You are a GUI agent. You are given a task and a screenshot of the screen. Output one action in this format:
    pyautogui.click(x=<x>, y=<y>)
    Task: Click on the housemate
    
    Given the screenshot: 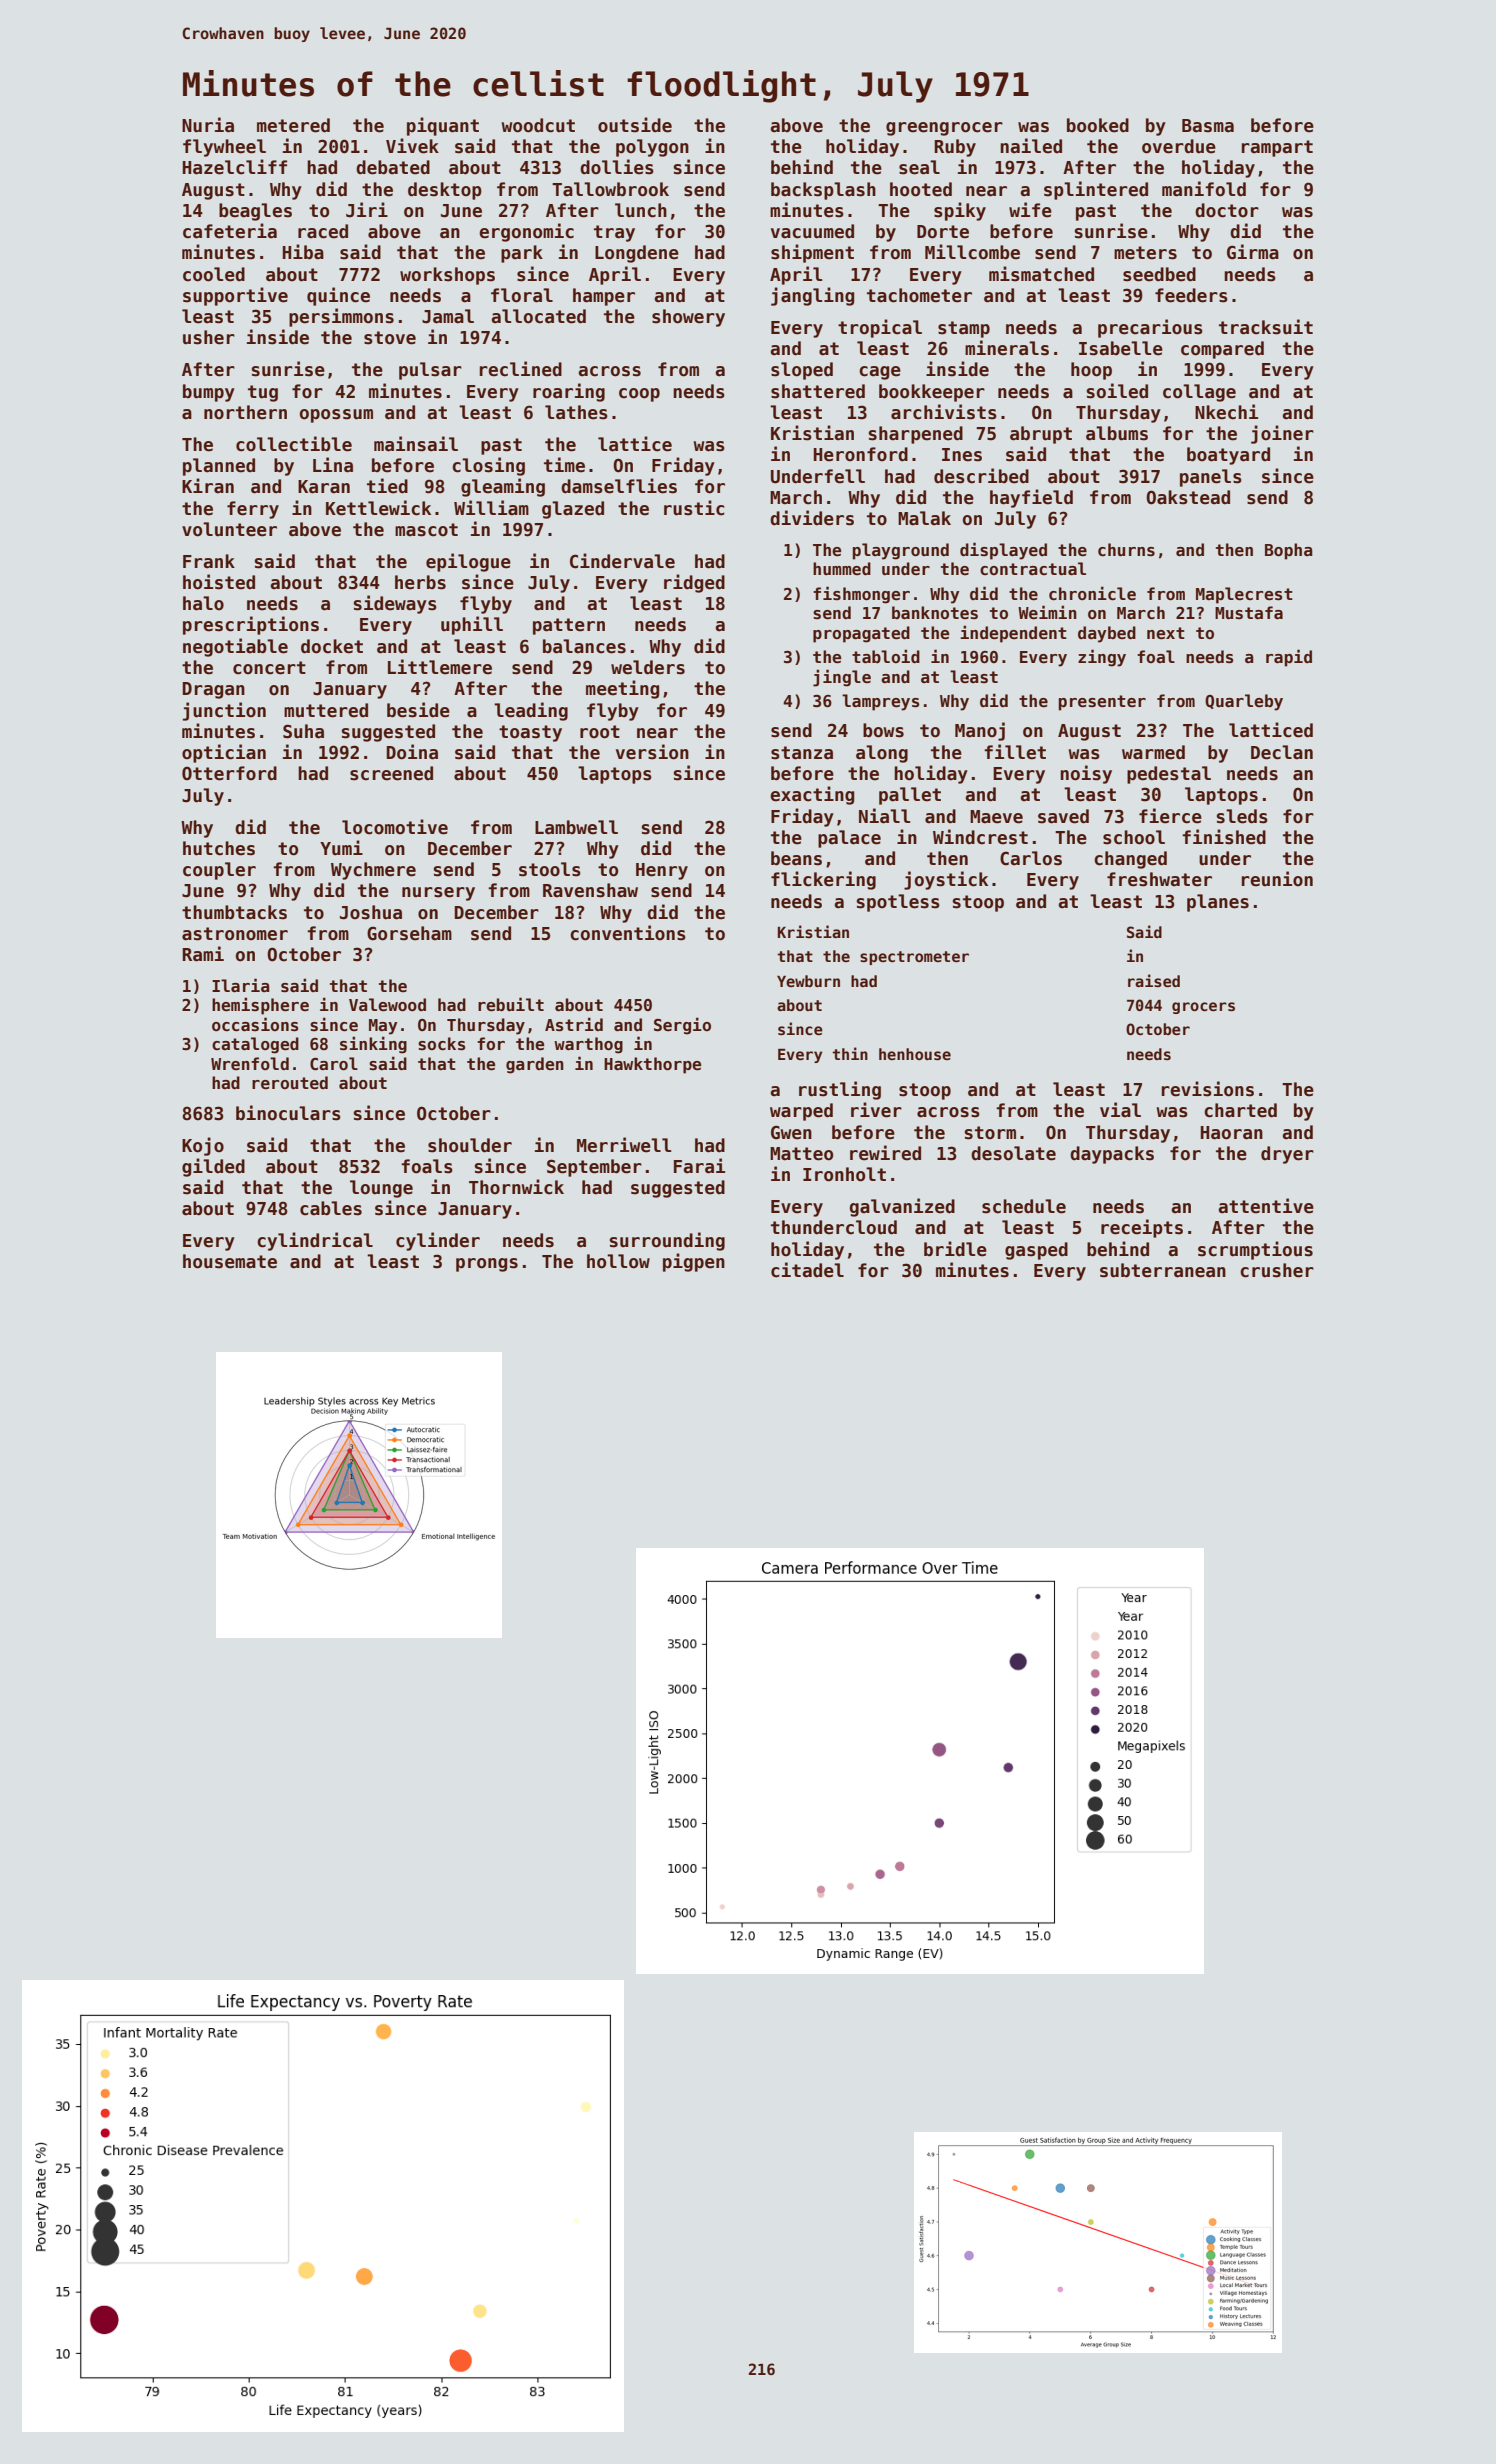 What is the action you would take?
    pyautogui.click(x=230, y=1261)
